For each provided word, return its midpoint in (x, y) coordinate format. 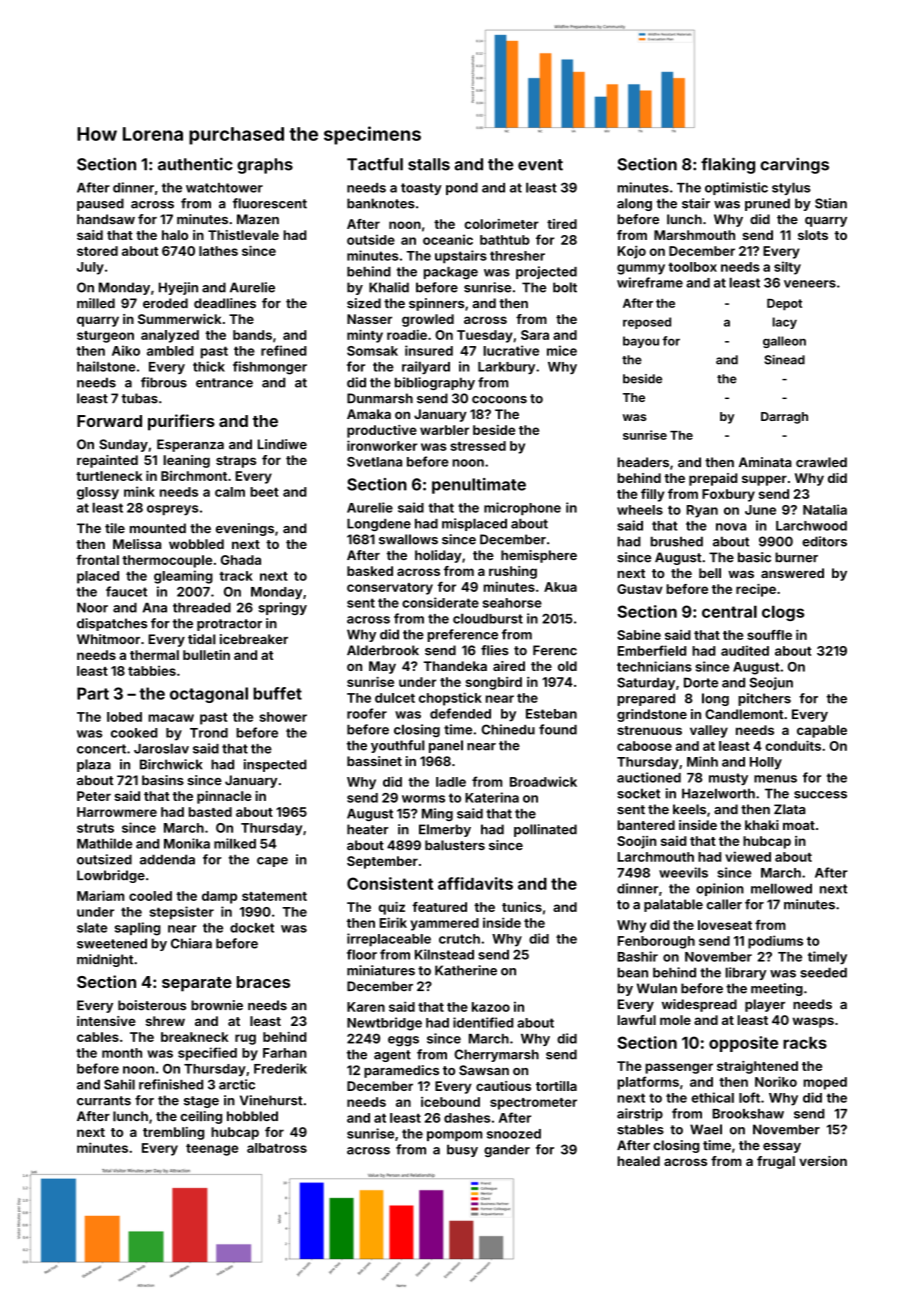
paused (100, 204)
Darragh (784, 418)
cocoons (499, 400)
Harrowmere (117, 812)
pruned (767, 204)
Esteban (551, 714)
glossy (98, 493)
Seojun (771, 683)
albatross (277, 1148)
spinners (436, 304)
